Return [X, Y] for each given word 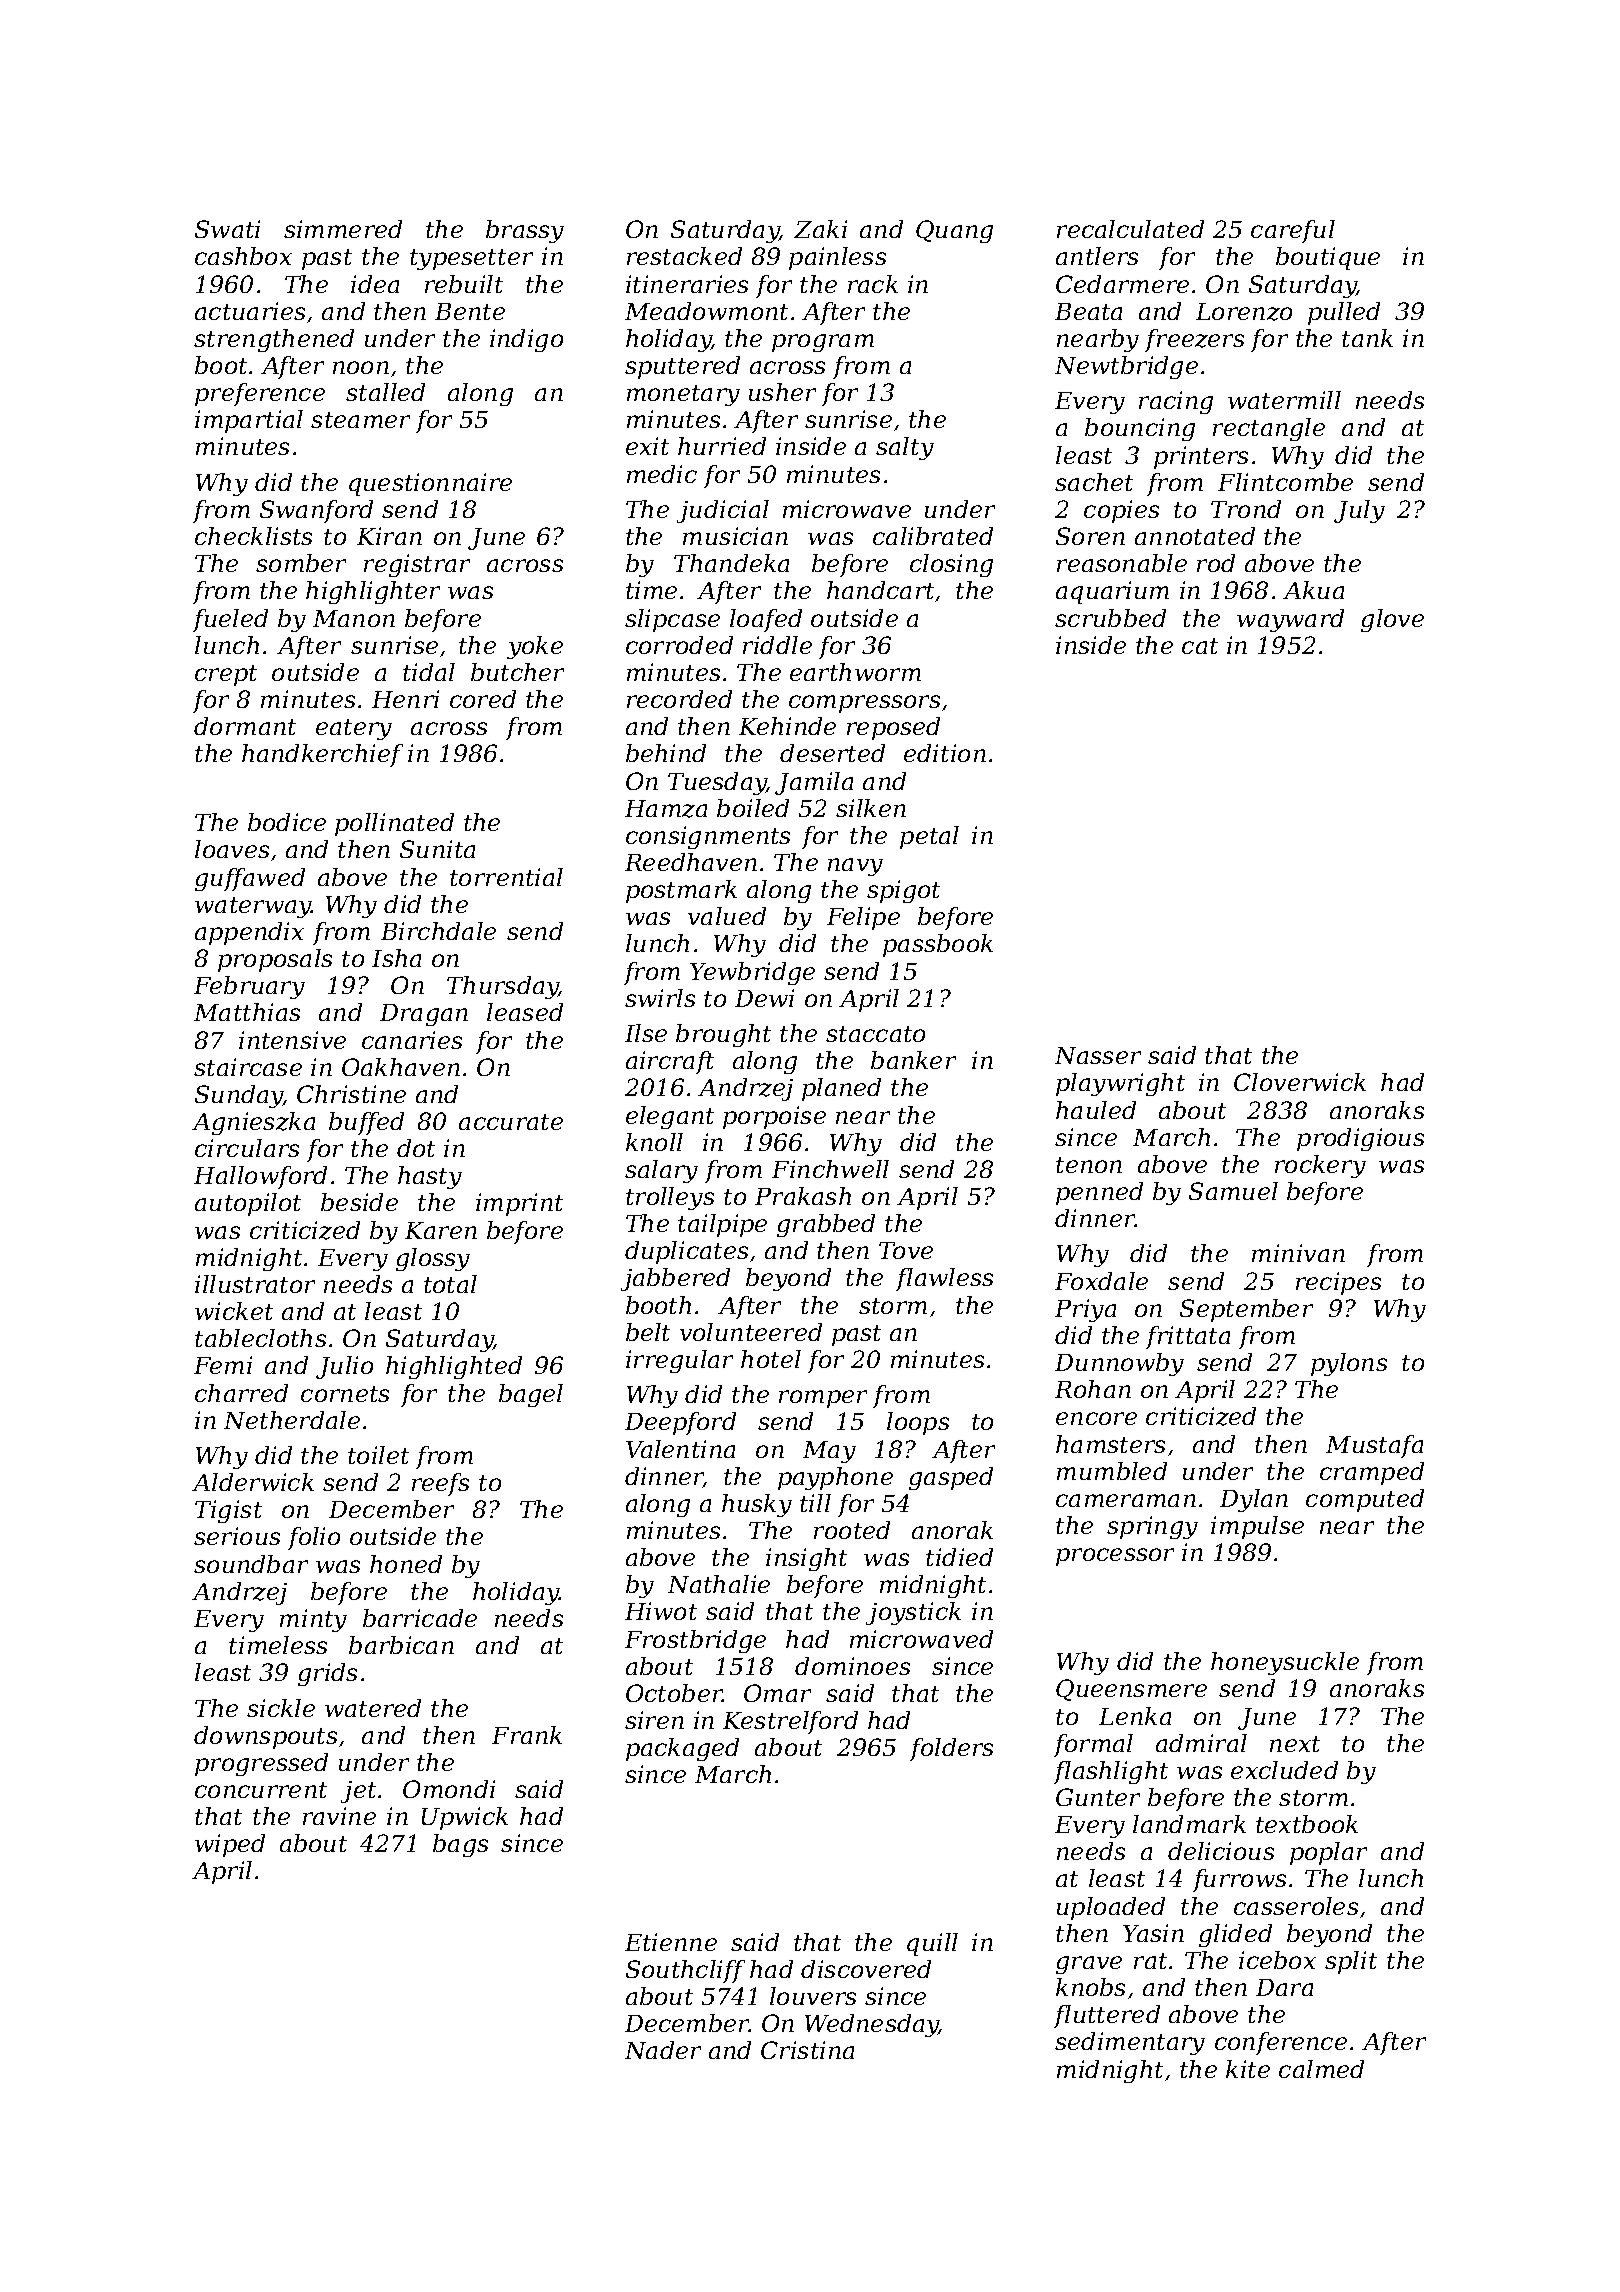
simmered [343, 229]
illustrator [255, 1284]
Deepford [680, 1423]
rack [873, 284]
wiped [230, 1845]
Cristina [807, 2050]
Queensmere [1131, 1690]
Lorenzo [1244, 312]
